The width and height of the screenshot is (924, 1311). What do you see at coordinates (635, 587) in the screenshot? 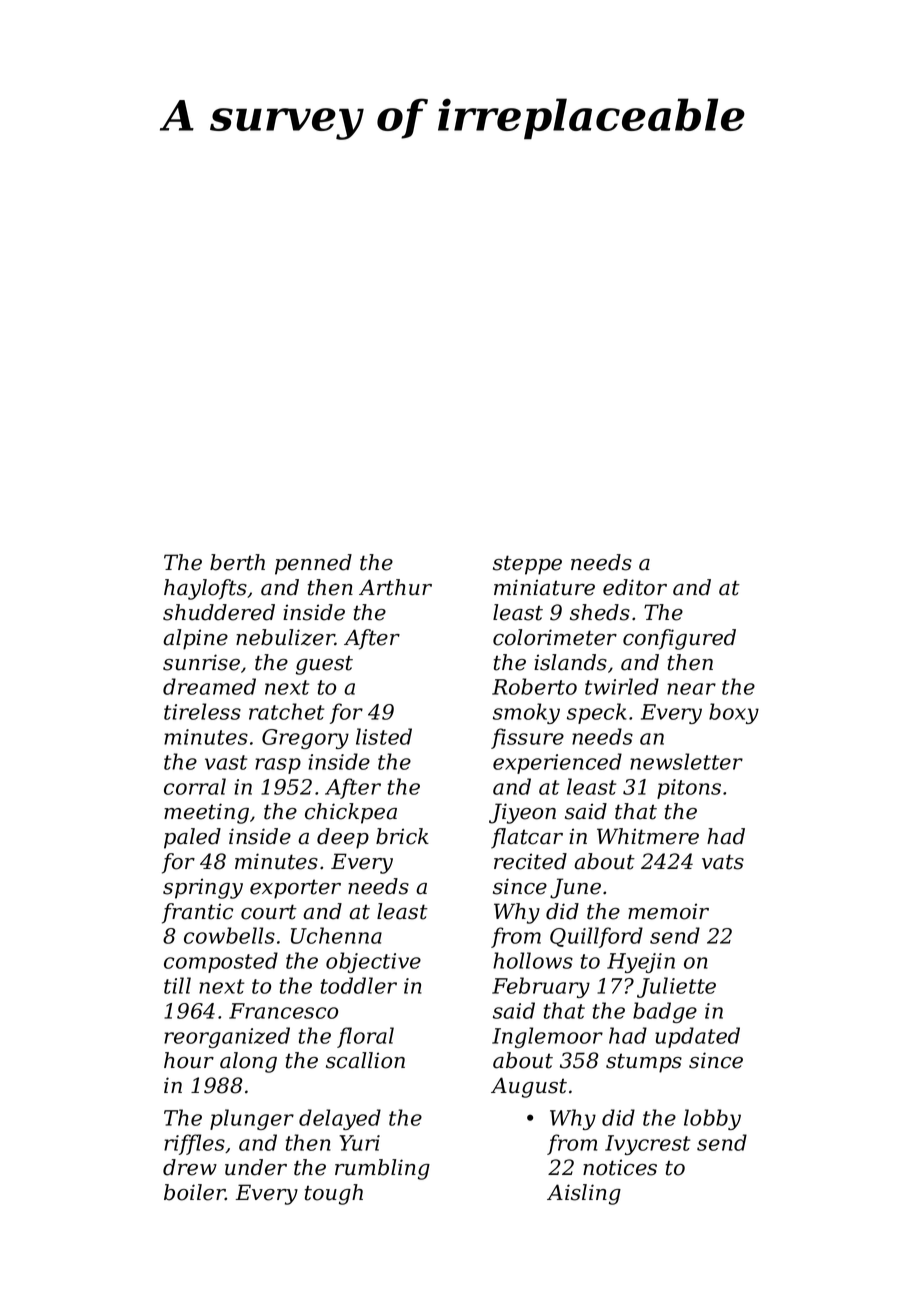
I see `editor` at bounding box center [635, 587].
